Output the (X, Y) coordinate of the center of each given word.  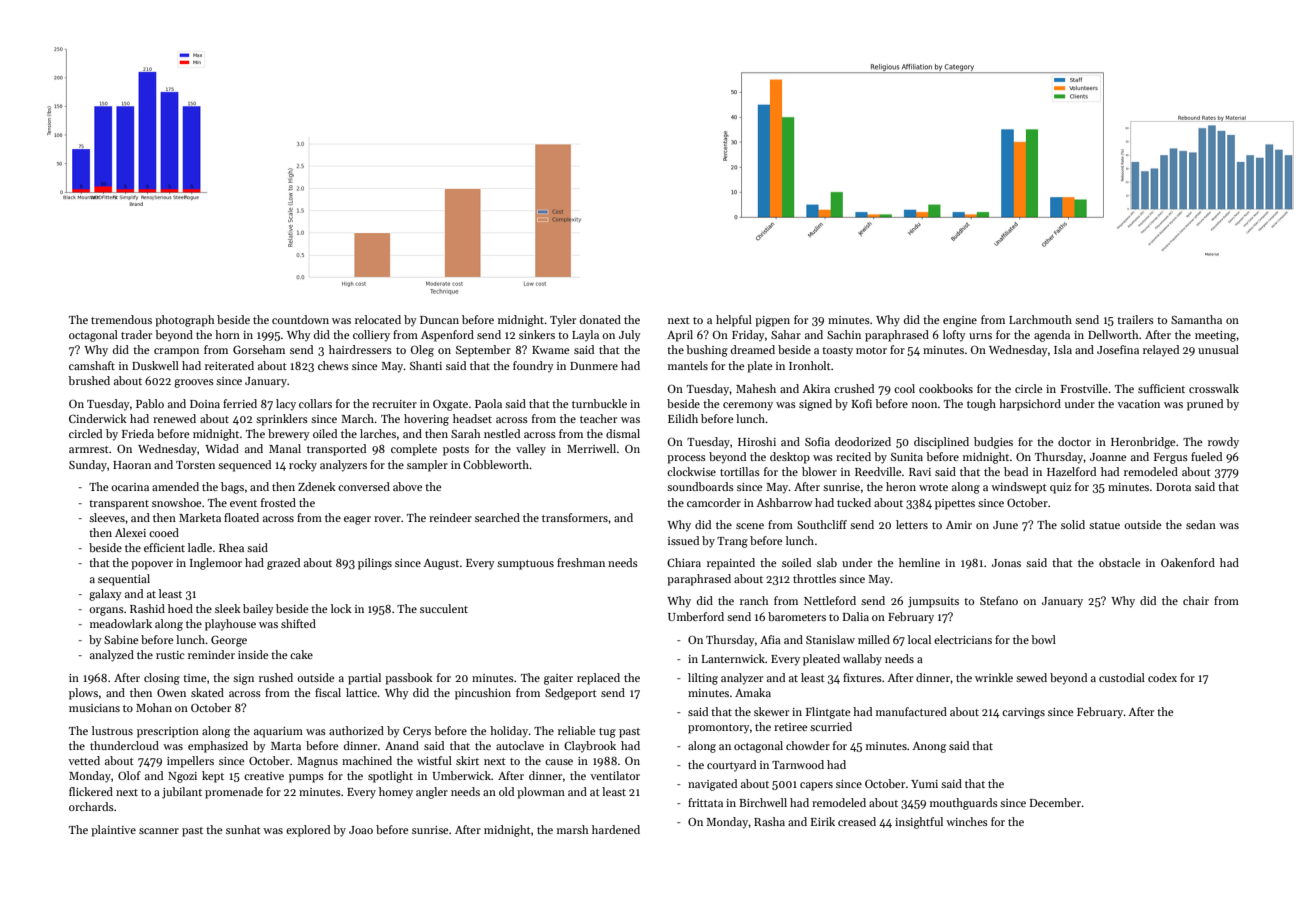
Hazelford (1071, 471)
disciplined (941, 443)
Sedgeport (571, 694)
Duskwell (155, 365)
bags (232, 488)
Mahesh (756, 388)
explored (308, 831)
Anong (929, 747)
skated (207, 692)
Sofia (817, 441)
